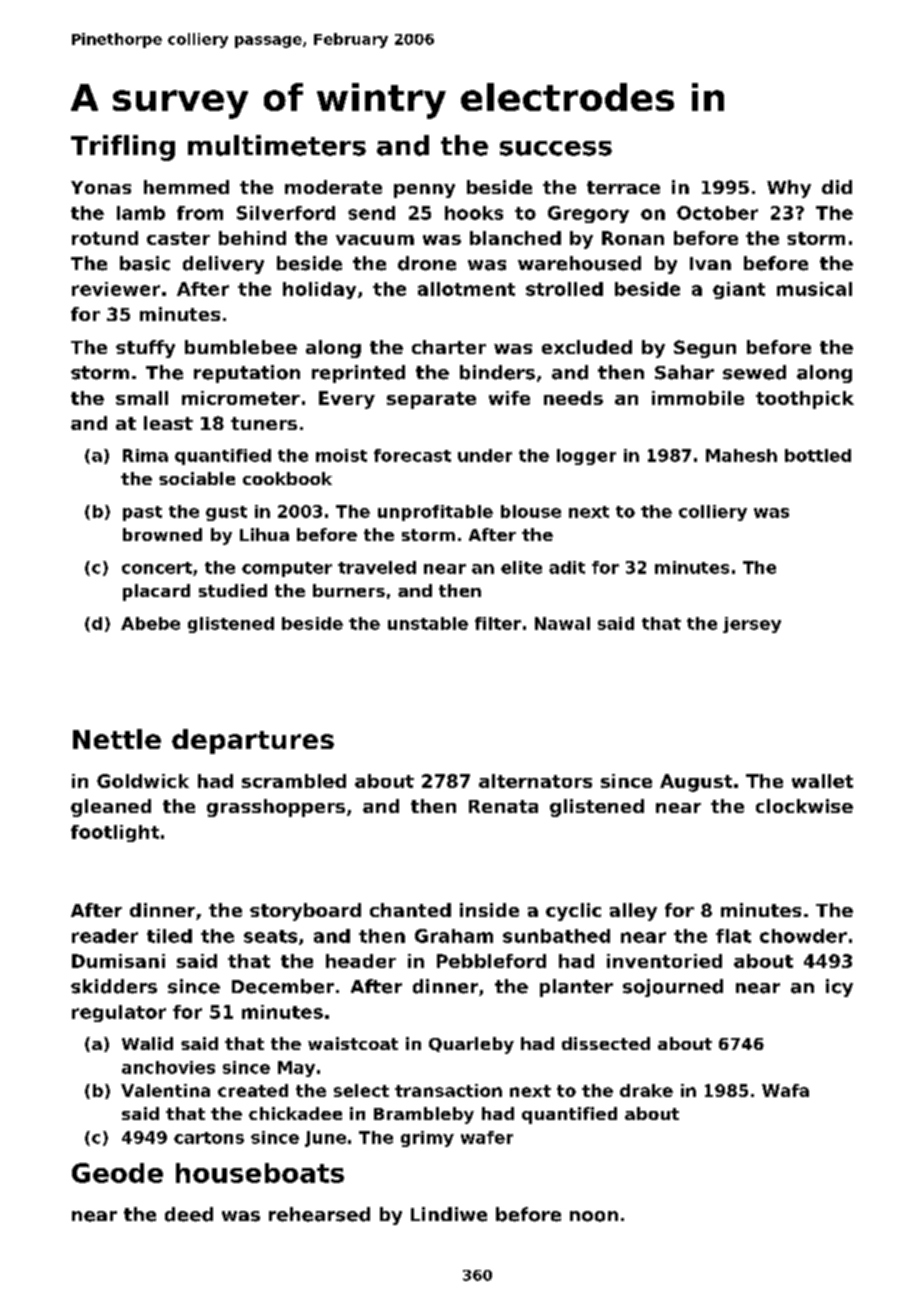  What do you see at coordinates (157, 568) in the image?
I see `concert` at bounding box center [157, 568].
